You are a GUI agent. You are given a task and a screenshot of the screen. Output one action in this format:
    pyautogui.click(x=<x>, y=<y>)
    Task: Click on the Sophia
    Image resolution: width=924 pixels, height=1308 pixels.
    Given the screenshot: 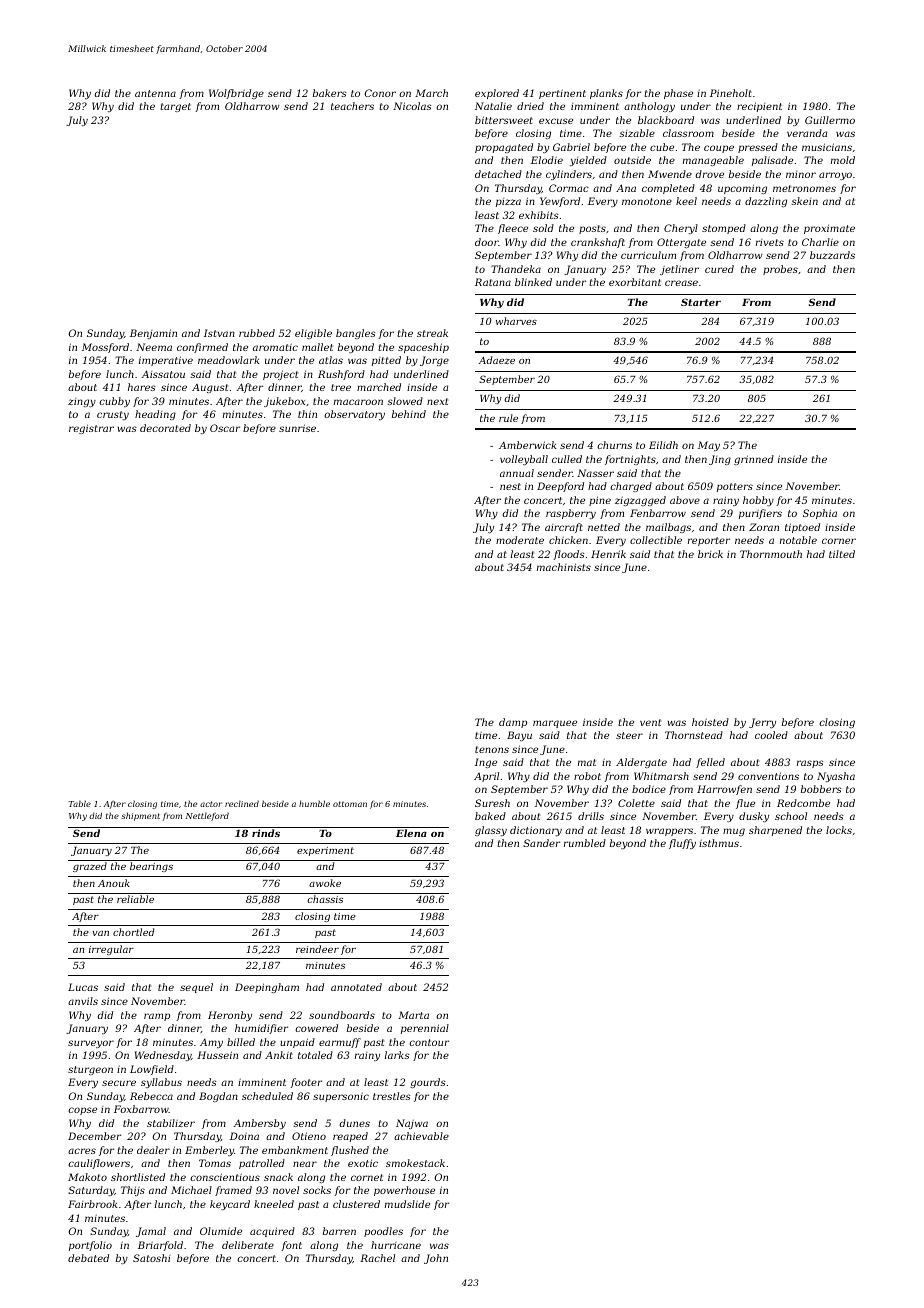 What is the action you would take?
    pyautogui.click(x=820, y=514)
